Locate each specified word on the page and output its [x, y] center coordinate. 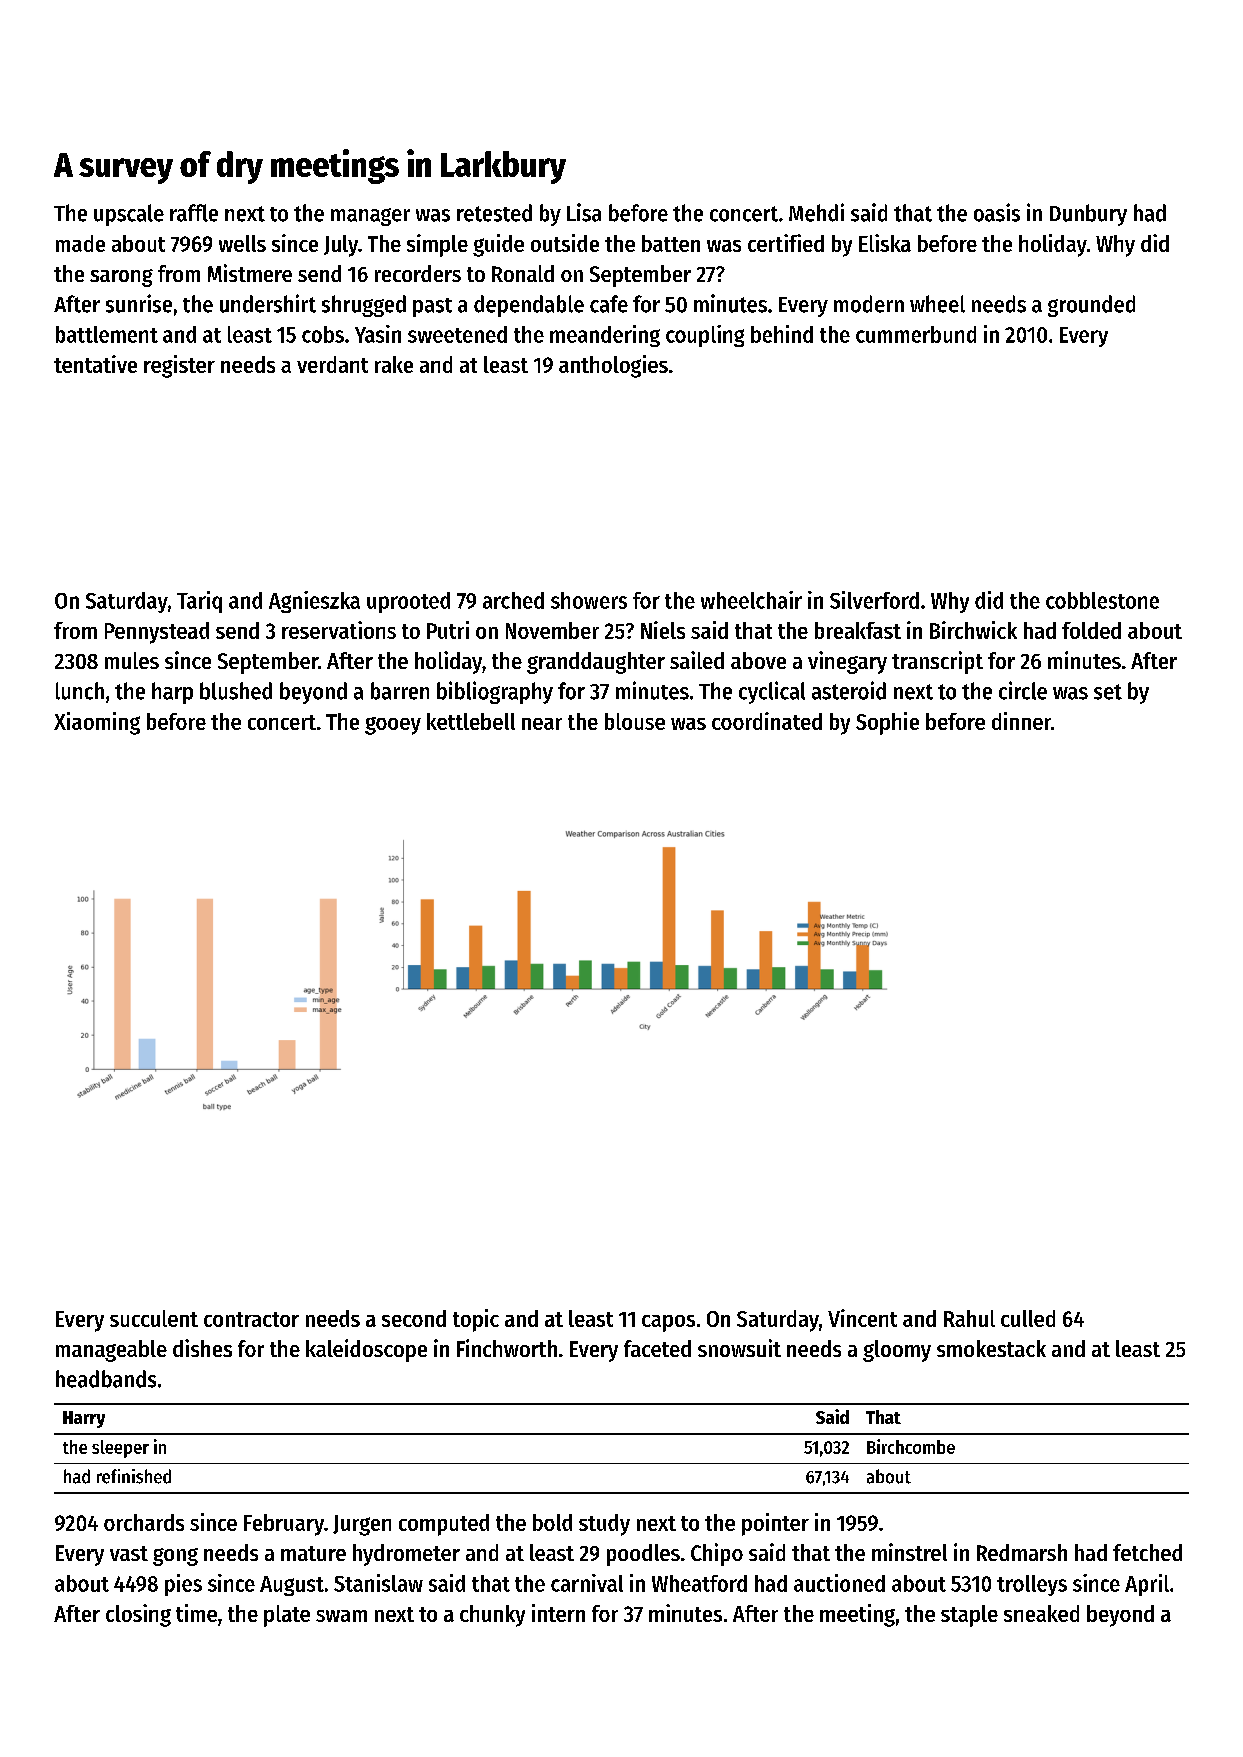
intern [558, 1613]
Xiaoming [97, 723]
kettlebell [471, 721]
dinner [1021, 721]
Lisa [584, 212]
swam [341, 1616]
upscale [129, 215]
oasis [997, 212]
